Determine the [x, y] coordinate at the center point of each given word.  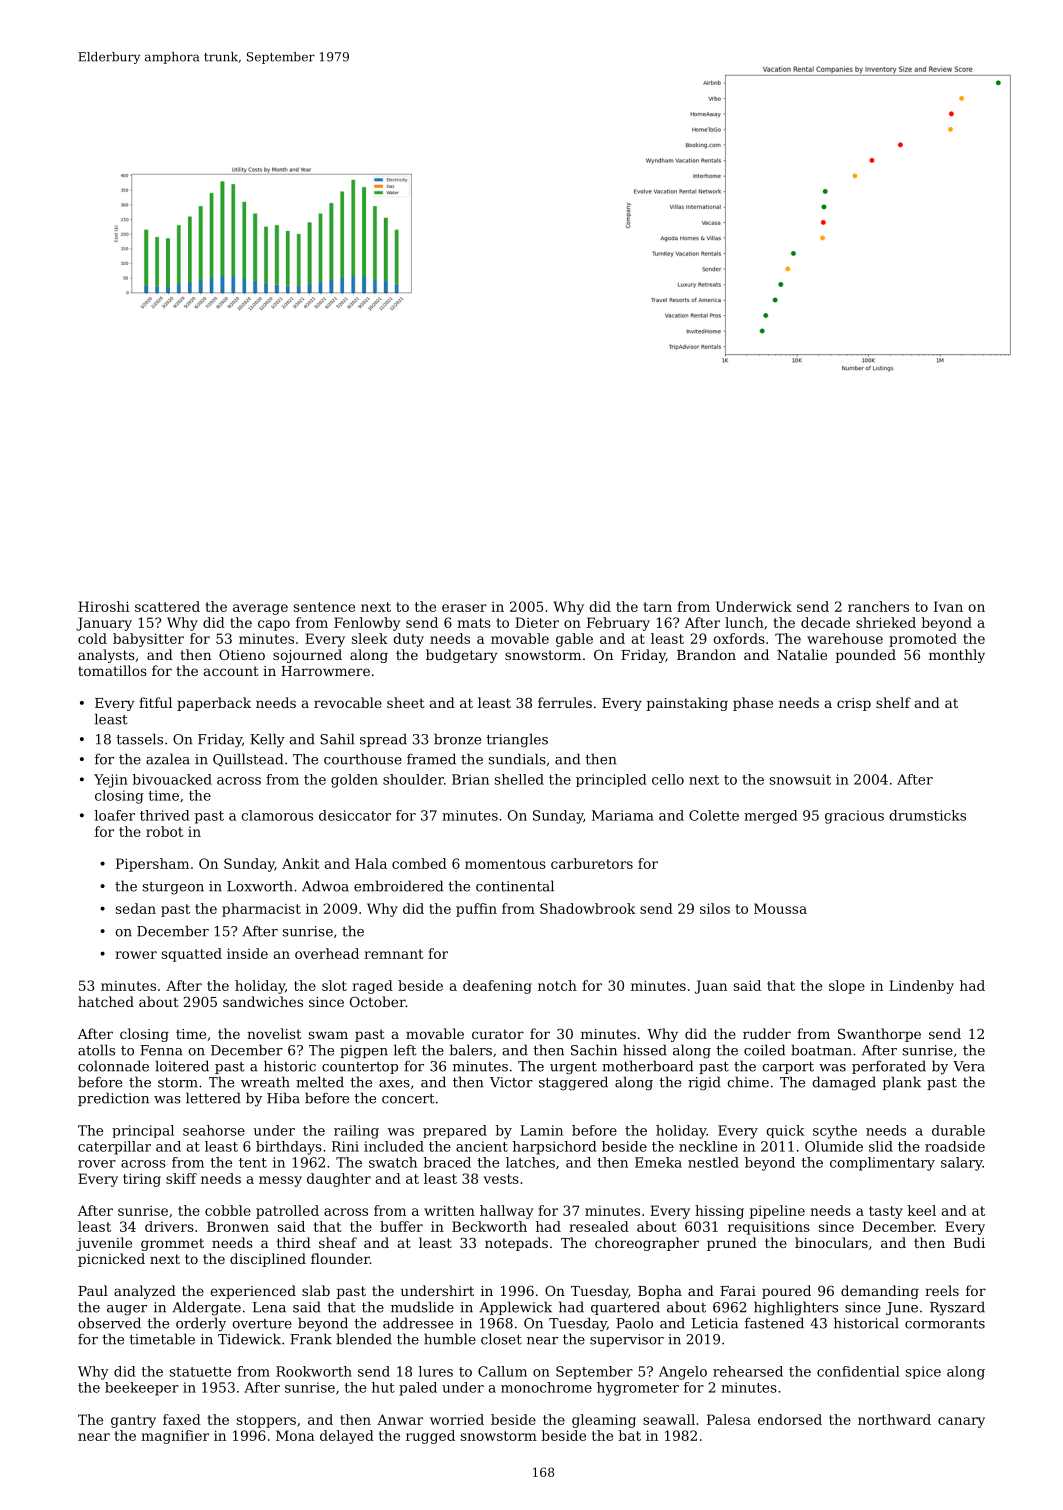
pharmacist [261, 910]
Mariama [623, 815]
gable [574, 640]
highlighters [796, 1308]
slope [847, 987]
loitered [182, 1066]
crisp [854, 704]
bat [630, 1435]
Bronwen [238, 1226]
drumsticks [927, 815]
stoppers [266, 1421]
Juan [711, 987]
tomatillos [112, 670]
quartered [625, 1308]
